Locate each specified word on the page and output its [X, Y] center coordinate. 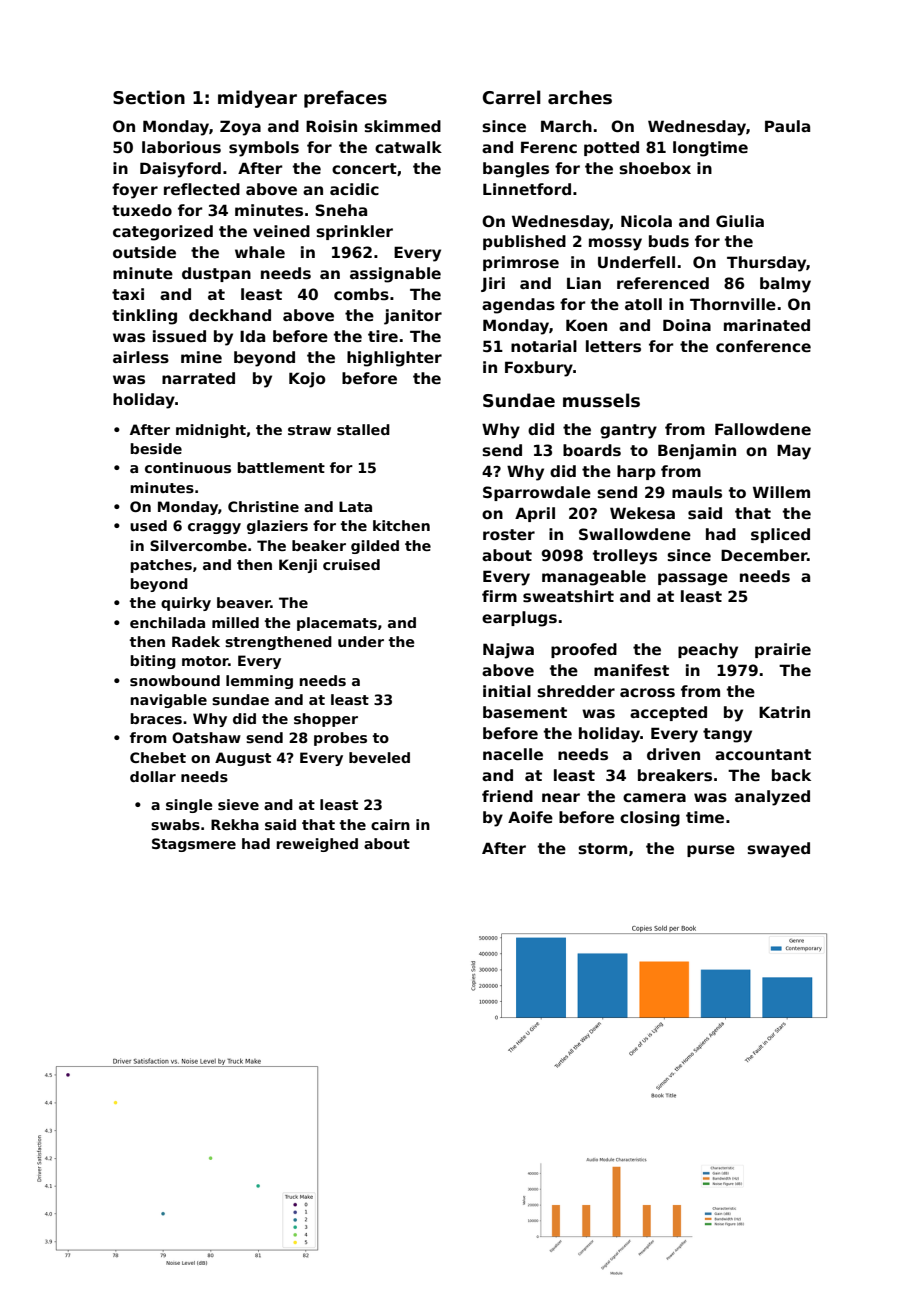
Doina [687, 325]
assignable [395, 275]
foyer [135, 191]
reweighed [317, 845]
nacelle [513, 754]
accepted [668, 713]
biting [153, 662]
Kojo [307, 380]
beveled [379, 757]
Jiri [493, 284]
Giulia [740, 221]
